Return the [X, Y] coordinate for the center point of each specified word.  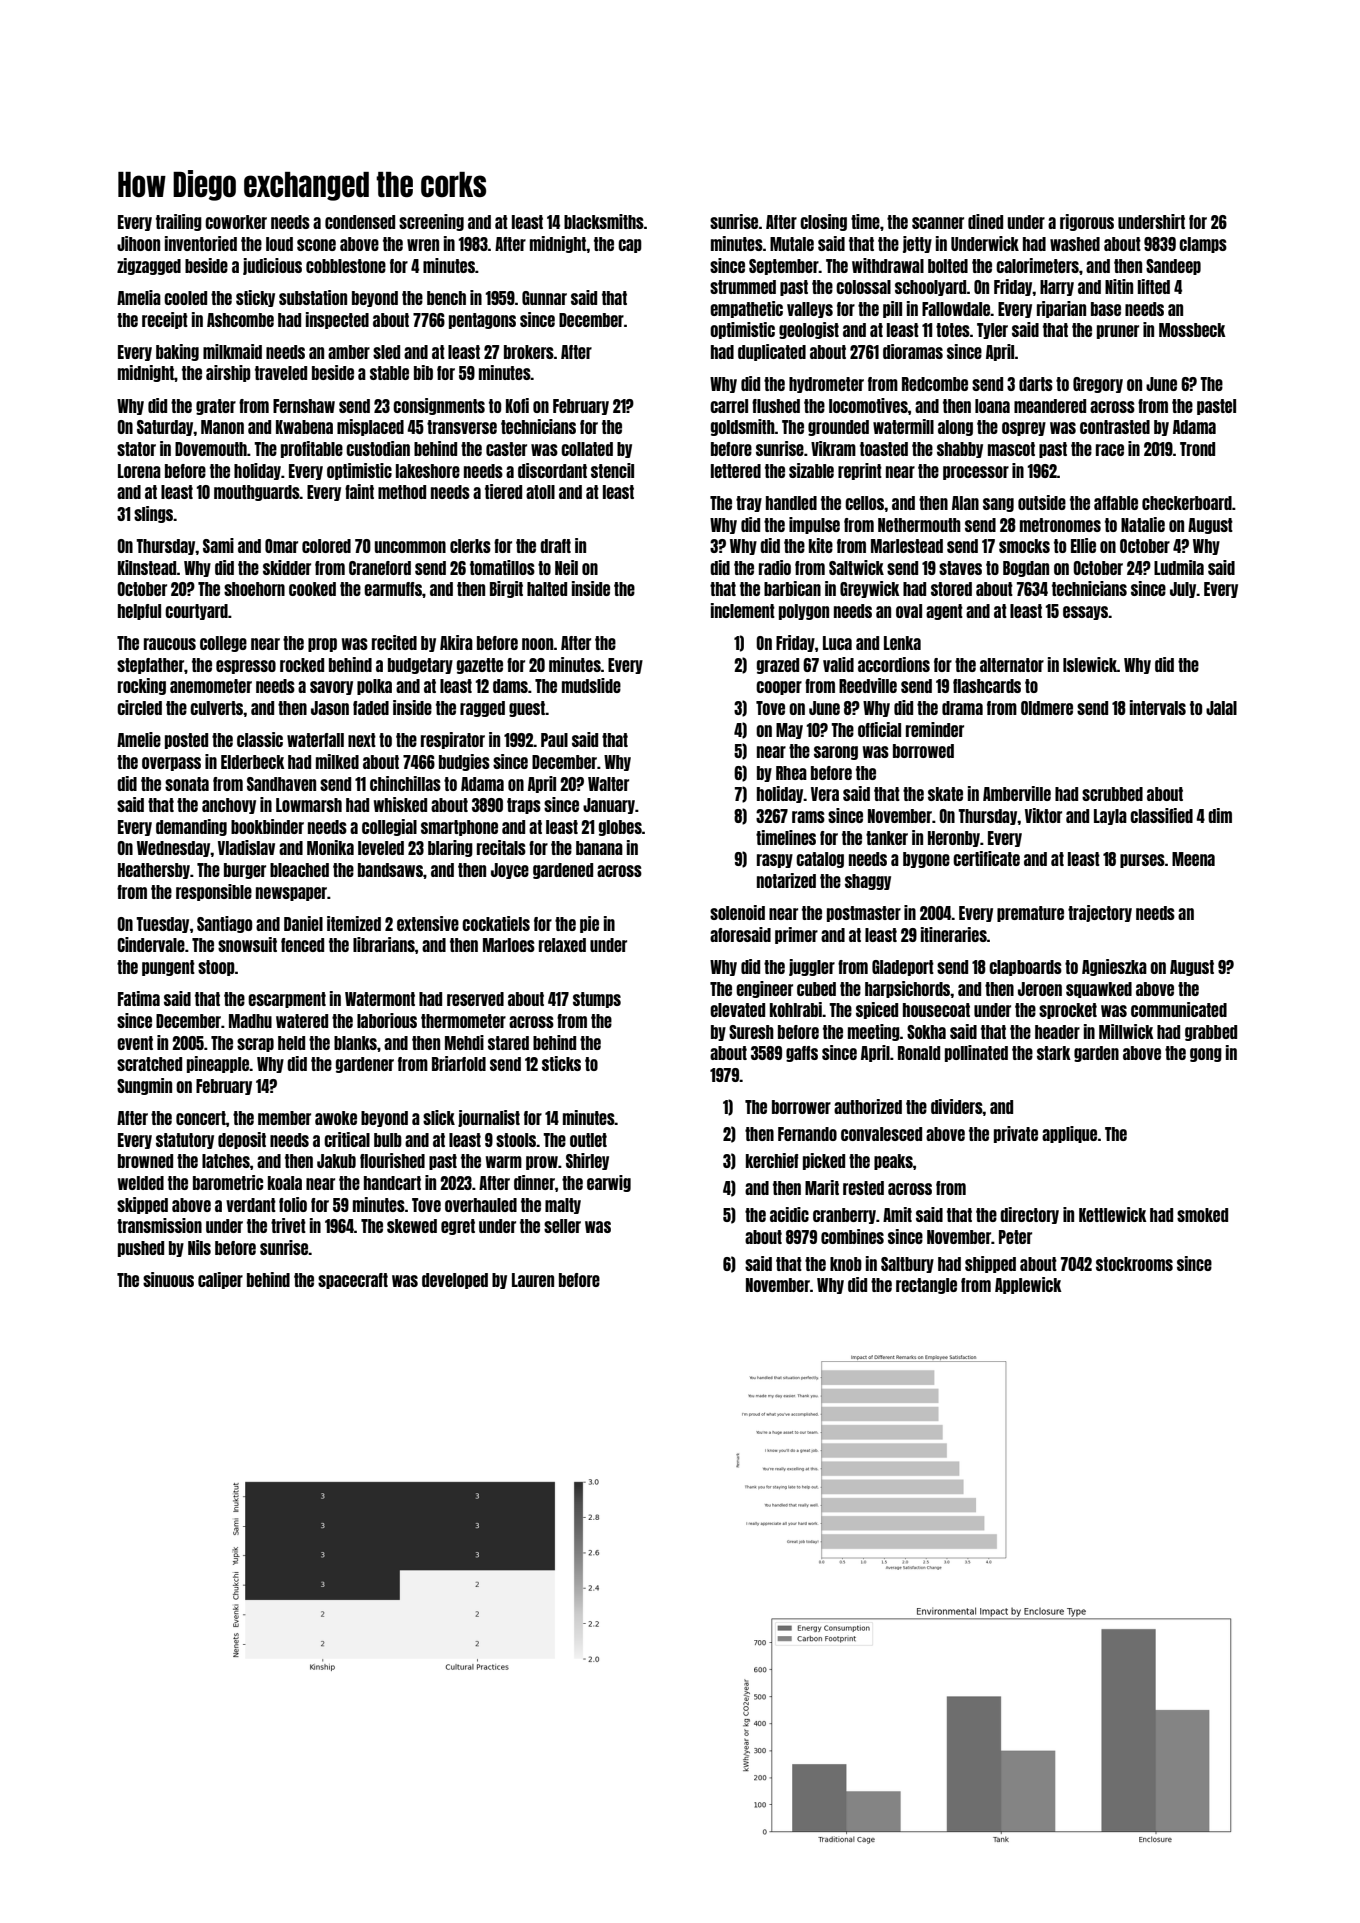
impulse [814, 525]
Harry [1057, 288]
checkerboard [1187, 503]
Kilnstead [147, 567]
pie [589, 924]
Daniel [303, 923]
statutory [185, 1141]
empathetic [746, 309]
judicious [272, 266]
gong [1206, 1055]
